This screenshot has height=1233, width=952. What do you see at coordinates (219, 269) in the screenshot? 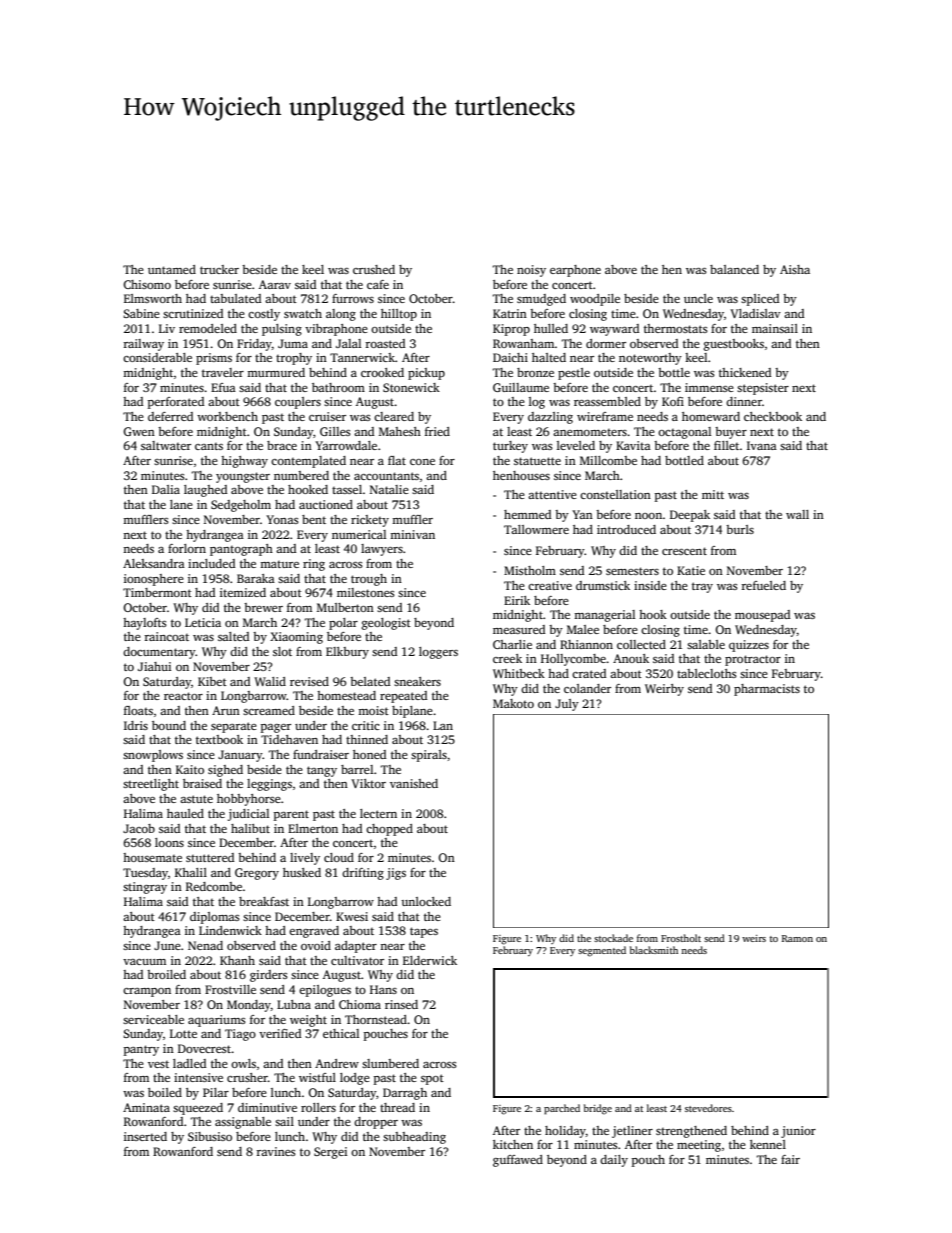
I see `trucker` at bounding box center [219, 269].
